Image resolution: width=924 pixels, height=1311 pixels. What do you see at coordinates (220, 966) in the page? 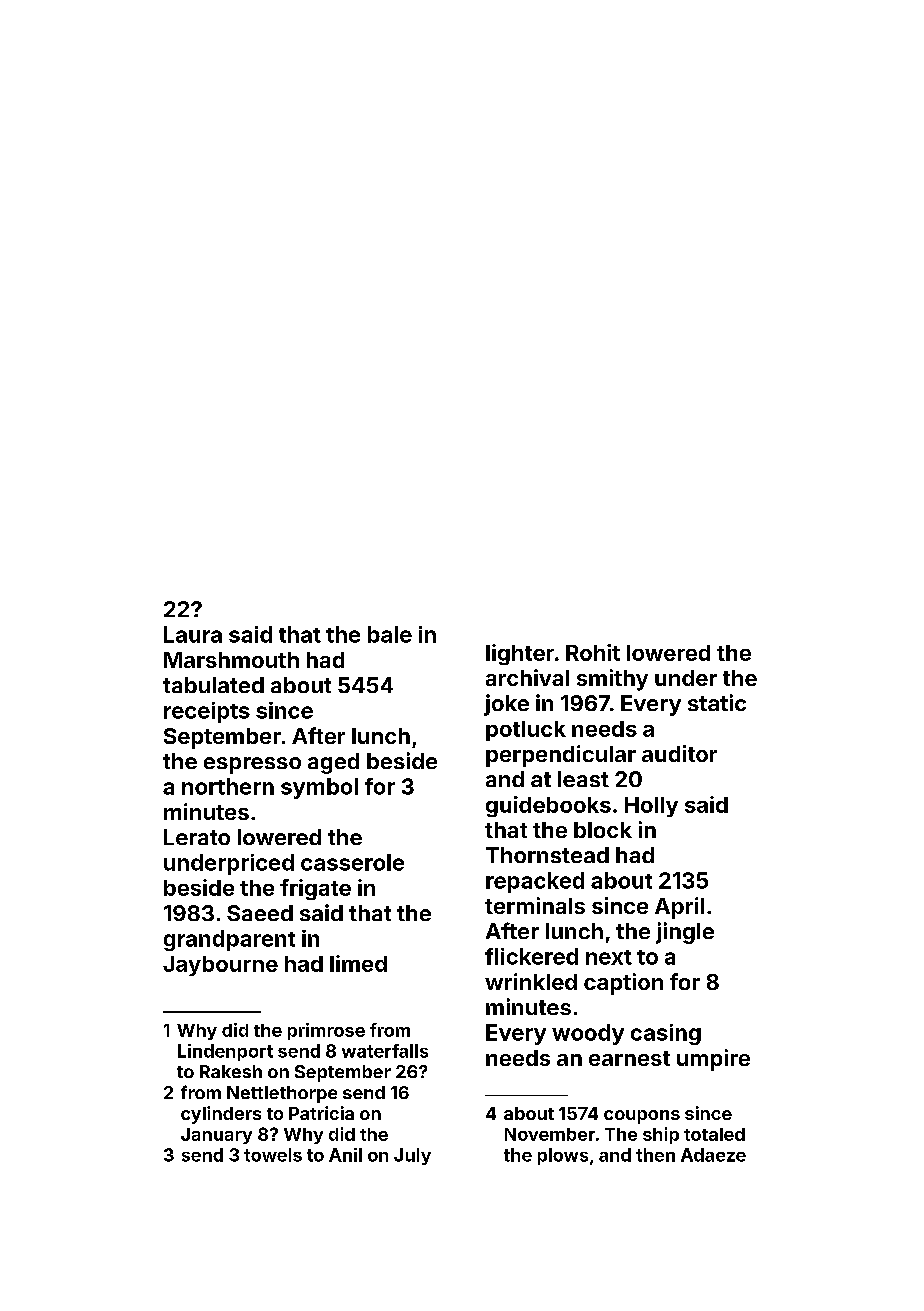
I see `Jaybourne` at bounding box center [220, 966].
